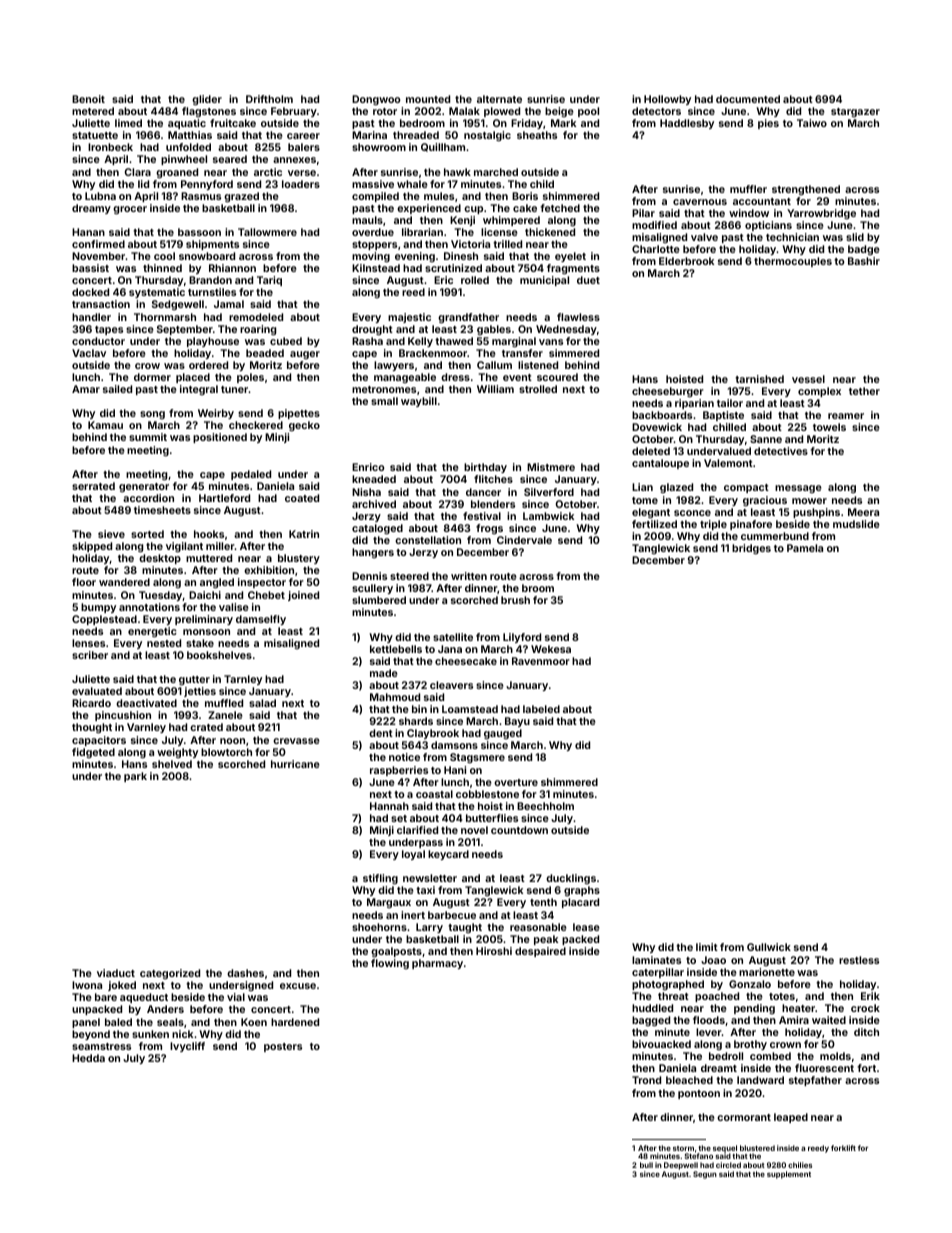  I want to click on pharmacy, so click(437, 964).
